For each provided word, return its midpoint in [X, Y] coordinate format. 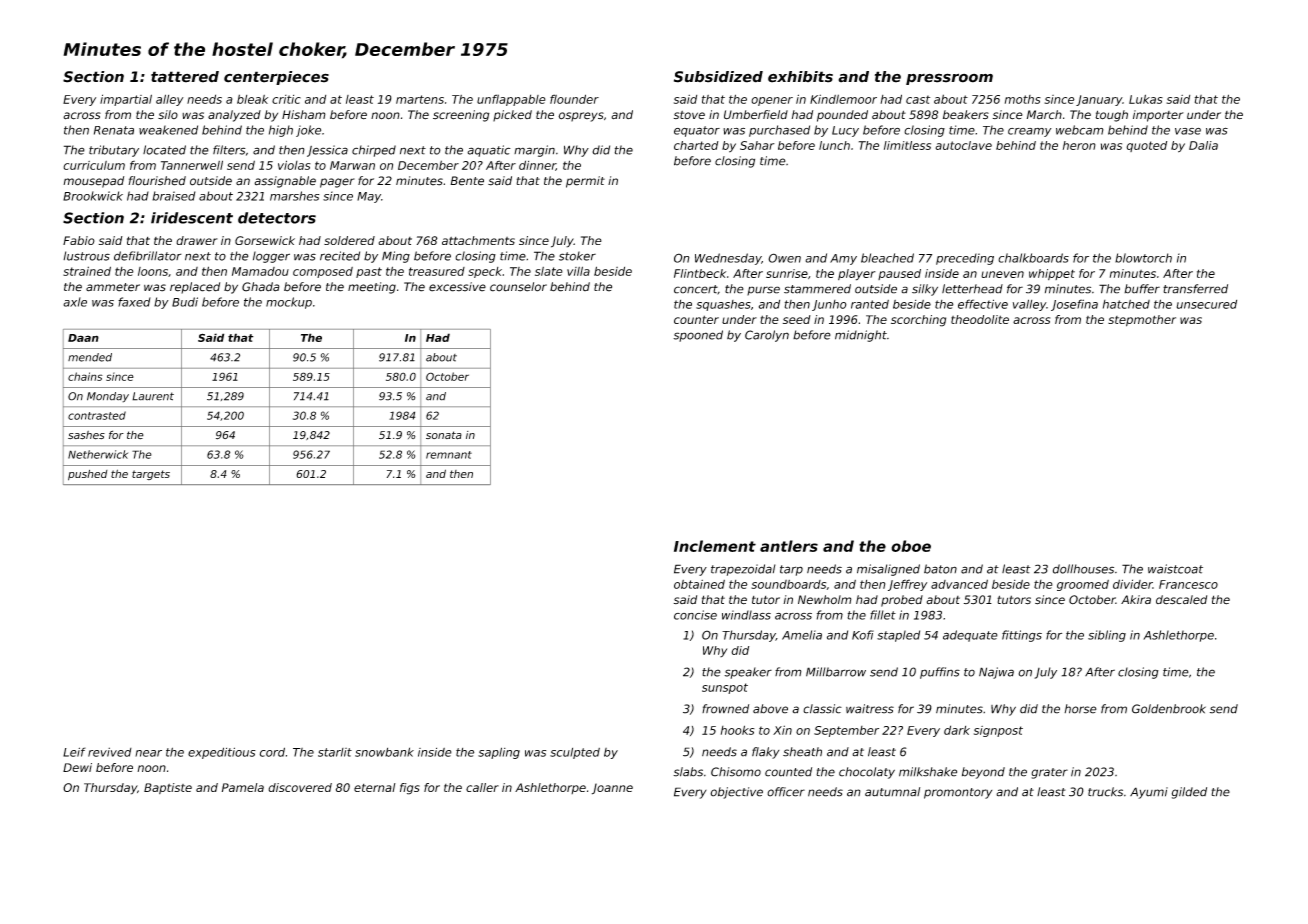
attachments [478, 240]
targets [151, 475]
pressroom [949, 79]
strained [87, 271]
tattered [185, 77]
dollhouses [1083, 569]
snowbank [384, 752]
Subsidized [718, 77]
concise [695, 615]
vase [1188, 131]
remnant [449, 455]
